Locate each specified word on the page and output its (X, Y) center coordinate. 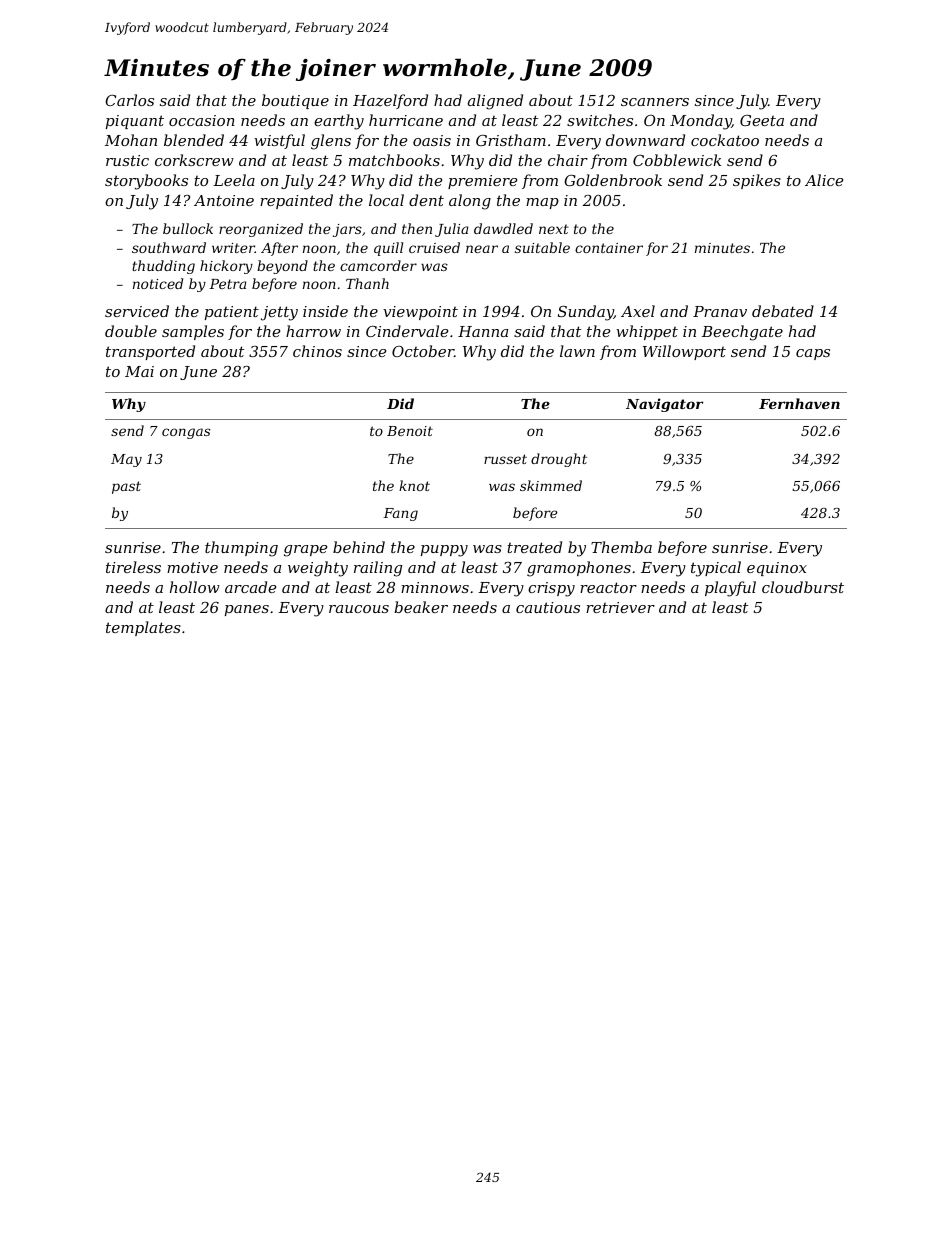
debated (783, 311)
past (126, 487)
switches (600, 120)
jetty (279, 313)
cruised (434, 247)
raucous (359, 609)
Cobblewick (677, 160)
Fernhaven (799, 403)
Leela (234, 180)
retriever (620, 607)
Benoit (410, 431)
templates (143, 628)
